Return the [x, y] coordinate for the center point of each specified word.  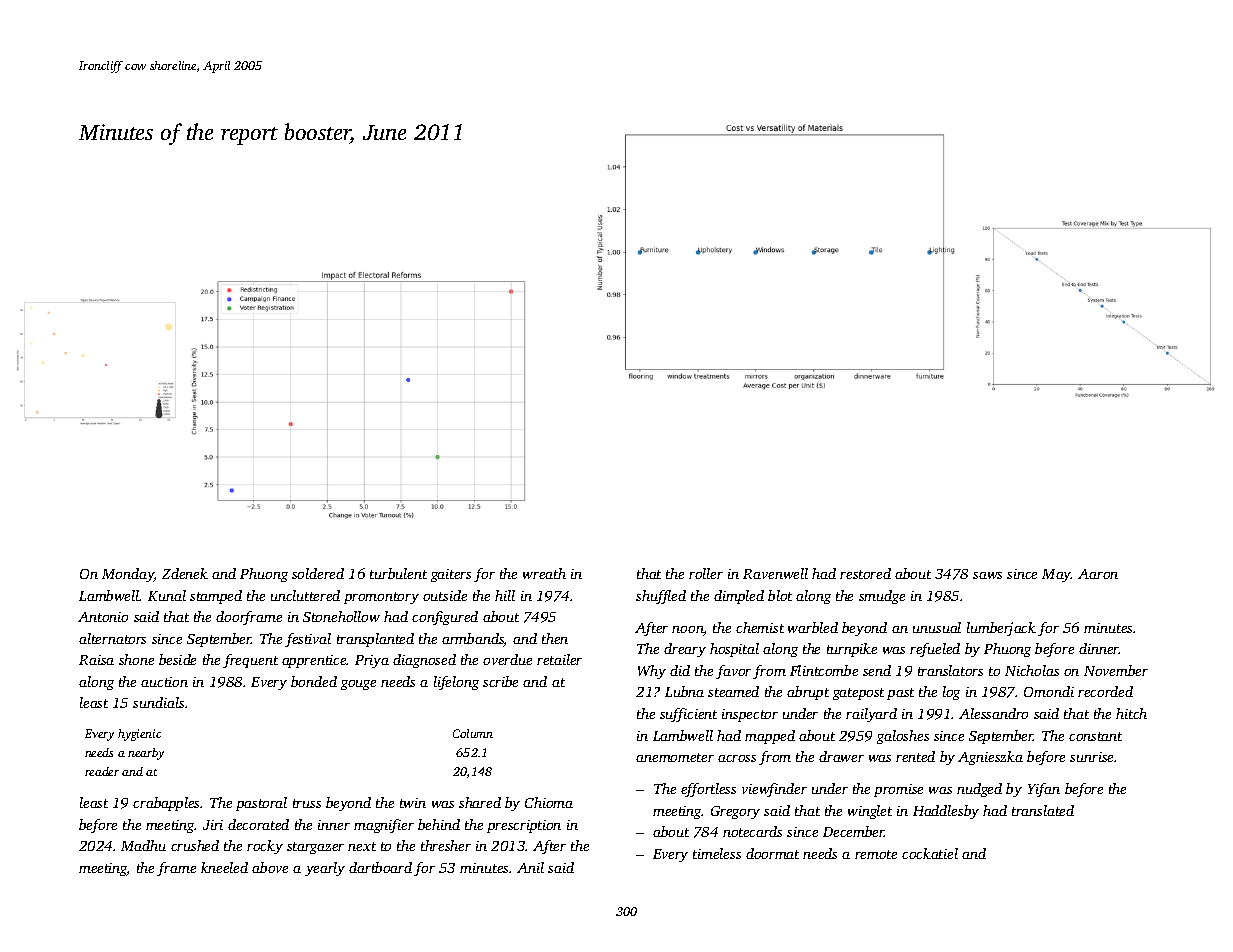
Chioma [549, 802]
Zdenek [185, 573]
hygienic [139, 735]
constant [1095, 736]
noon [688, 631]
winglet [870, 812]
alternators [112, 638]
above [270, 867]
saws [987, 575]
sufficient [688, 715]
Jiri [213, 825]
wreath [544, 573]
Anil [530, 867]
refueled [935, 650]
